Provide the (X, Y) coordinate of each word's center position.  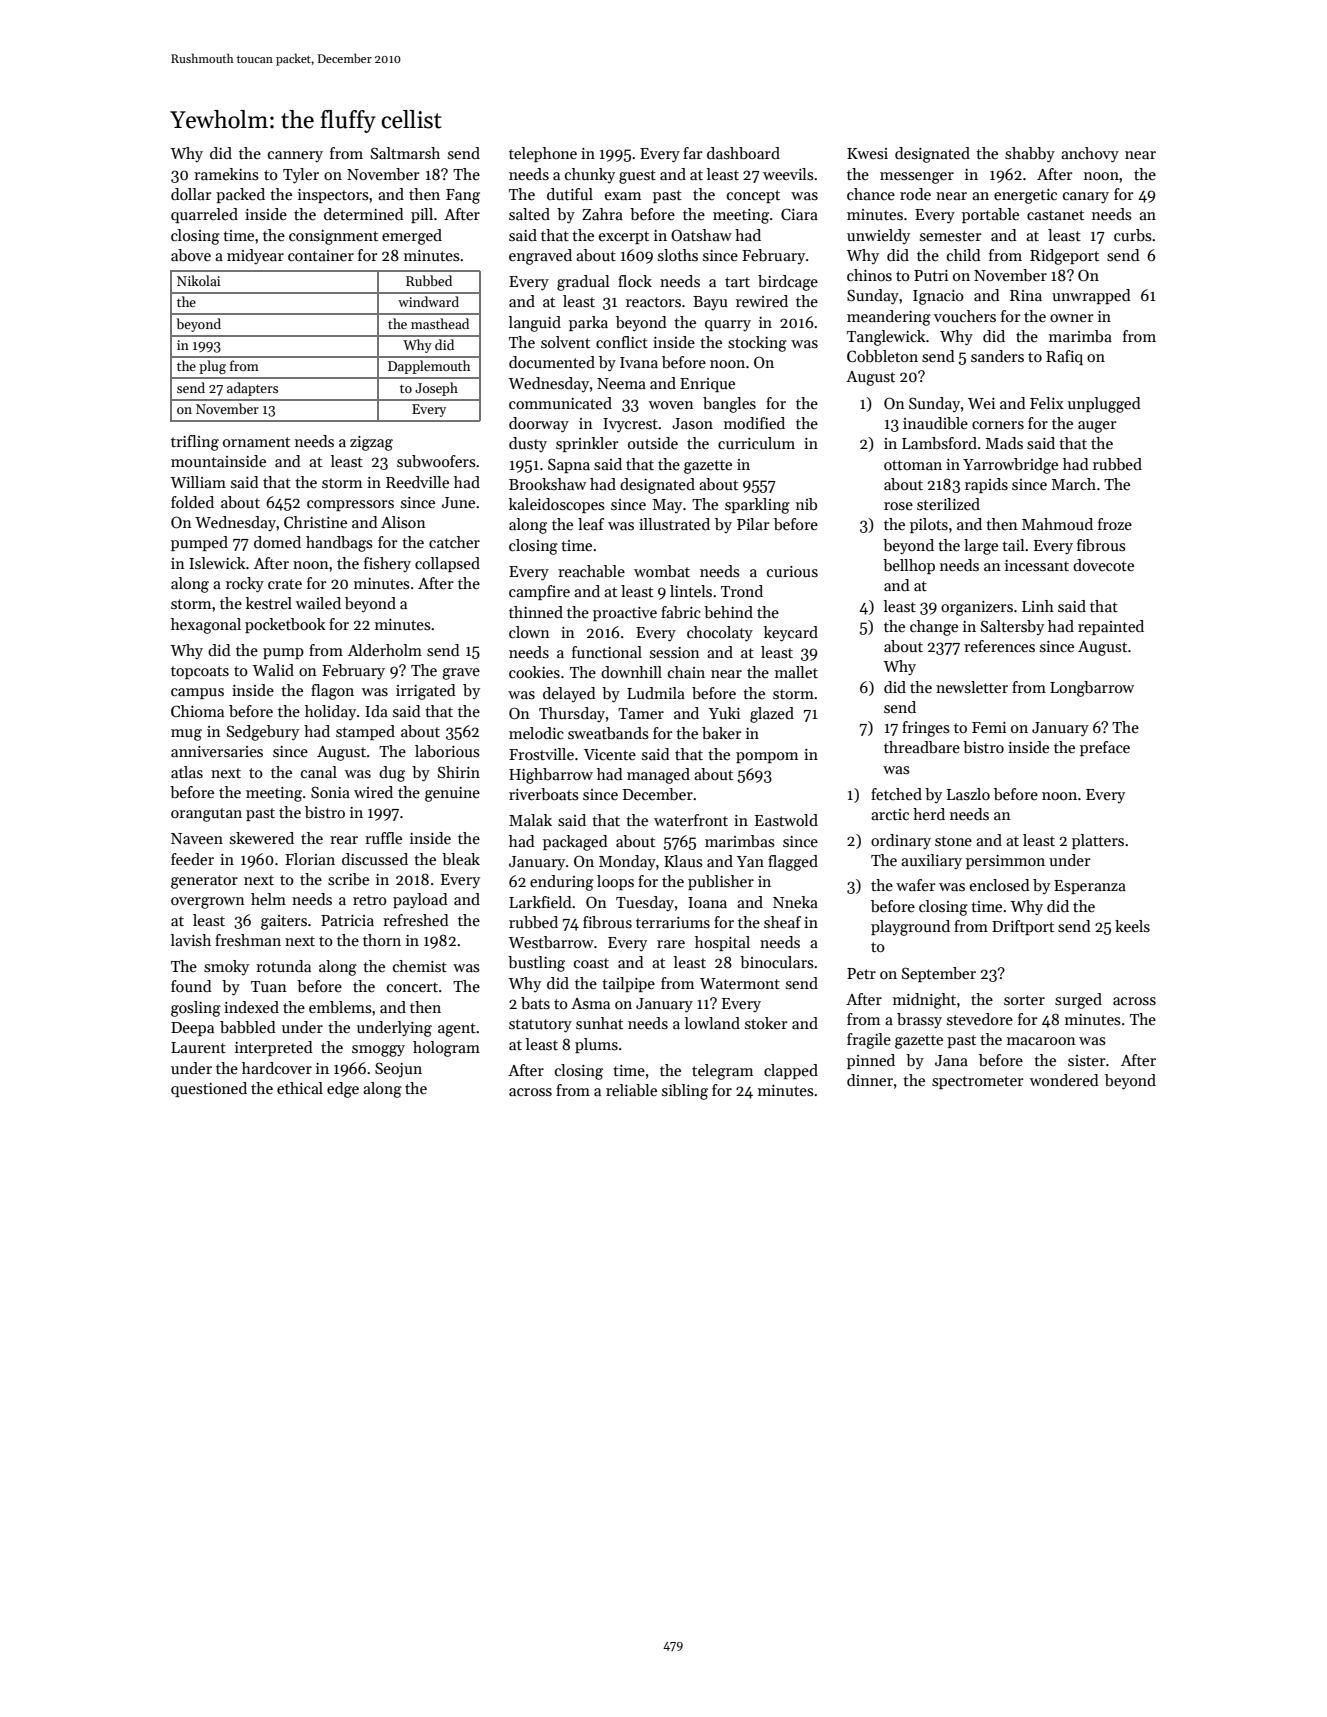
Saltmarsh (405, 153)
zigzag (371, 443)
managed (658, 776)
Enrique (707, 385)
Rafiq (1064, 357)
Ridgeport (1064, 257)
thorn (382, 940)
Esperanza (1090, 887)
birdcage (788, 283)
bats (535, 1003)
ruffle (383, 838)
